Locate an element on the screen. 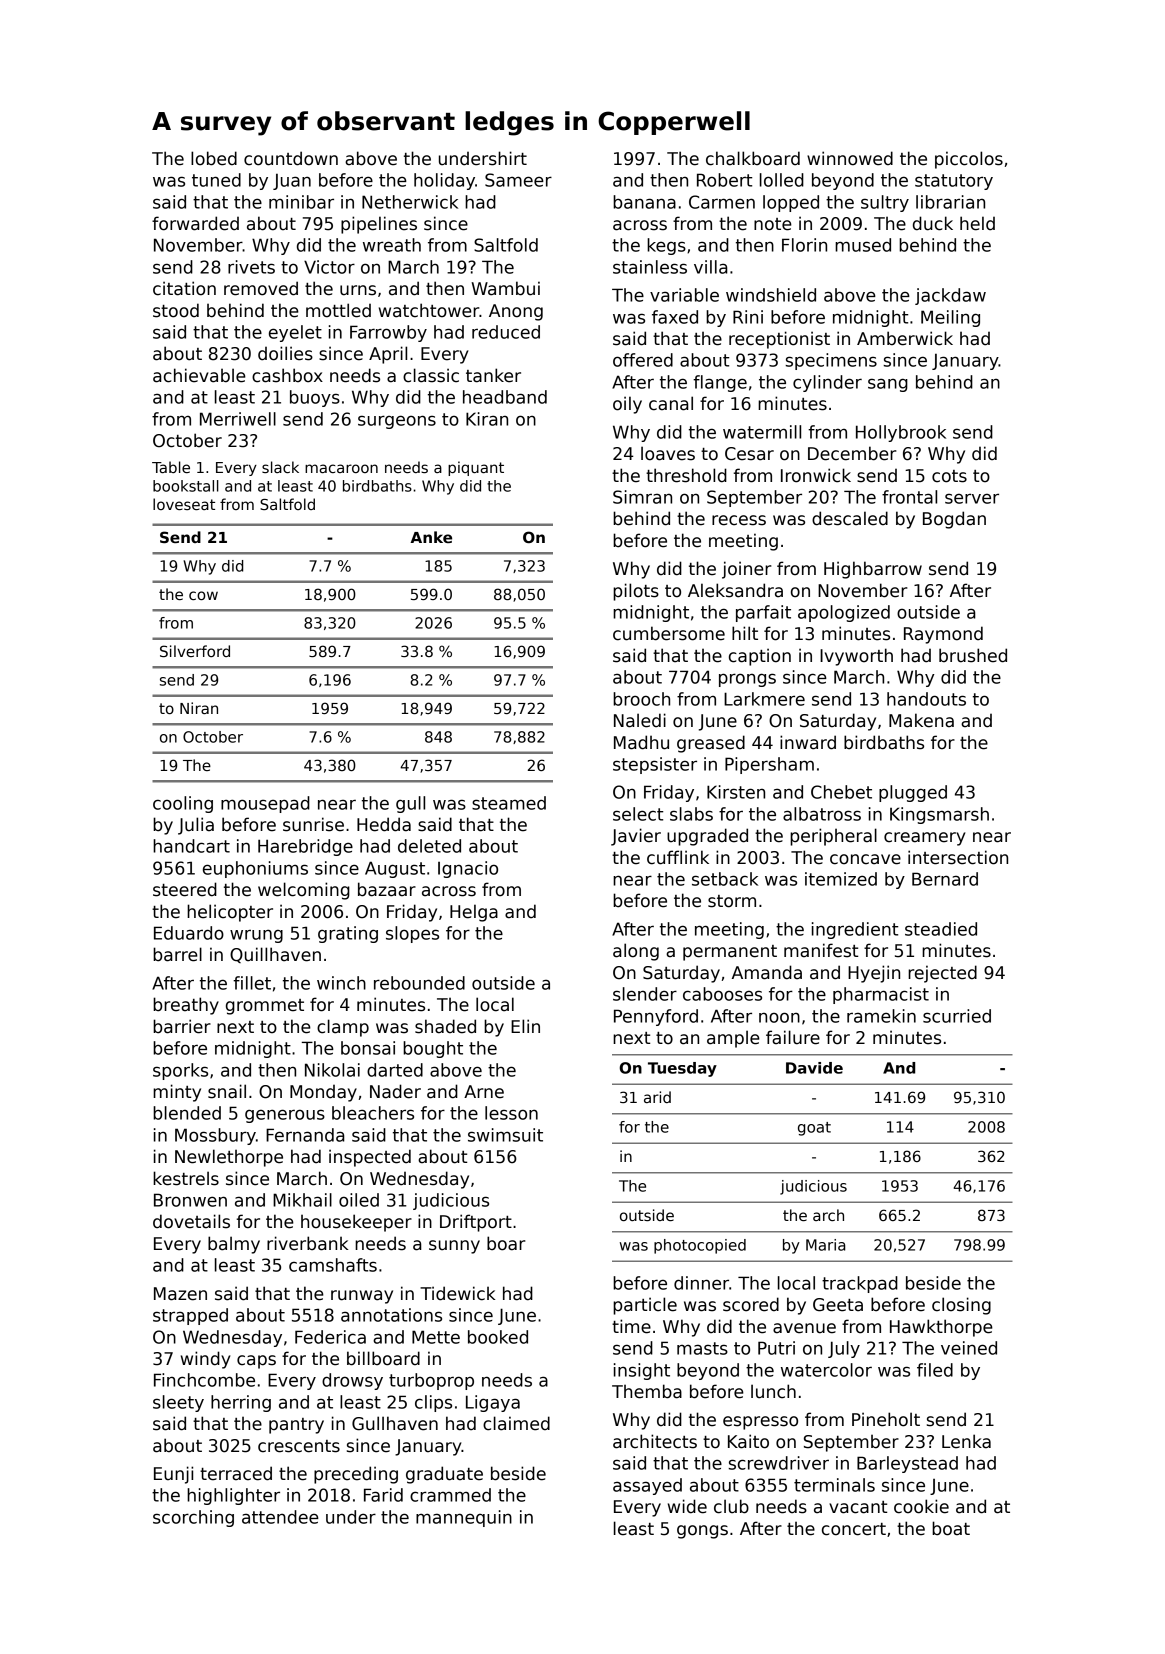  Highbarrow is located at coordinates (873, 570).
